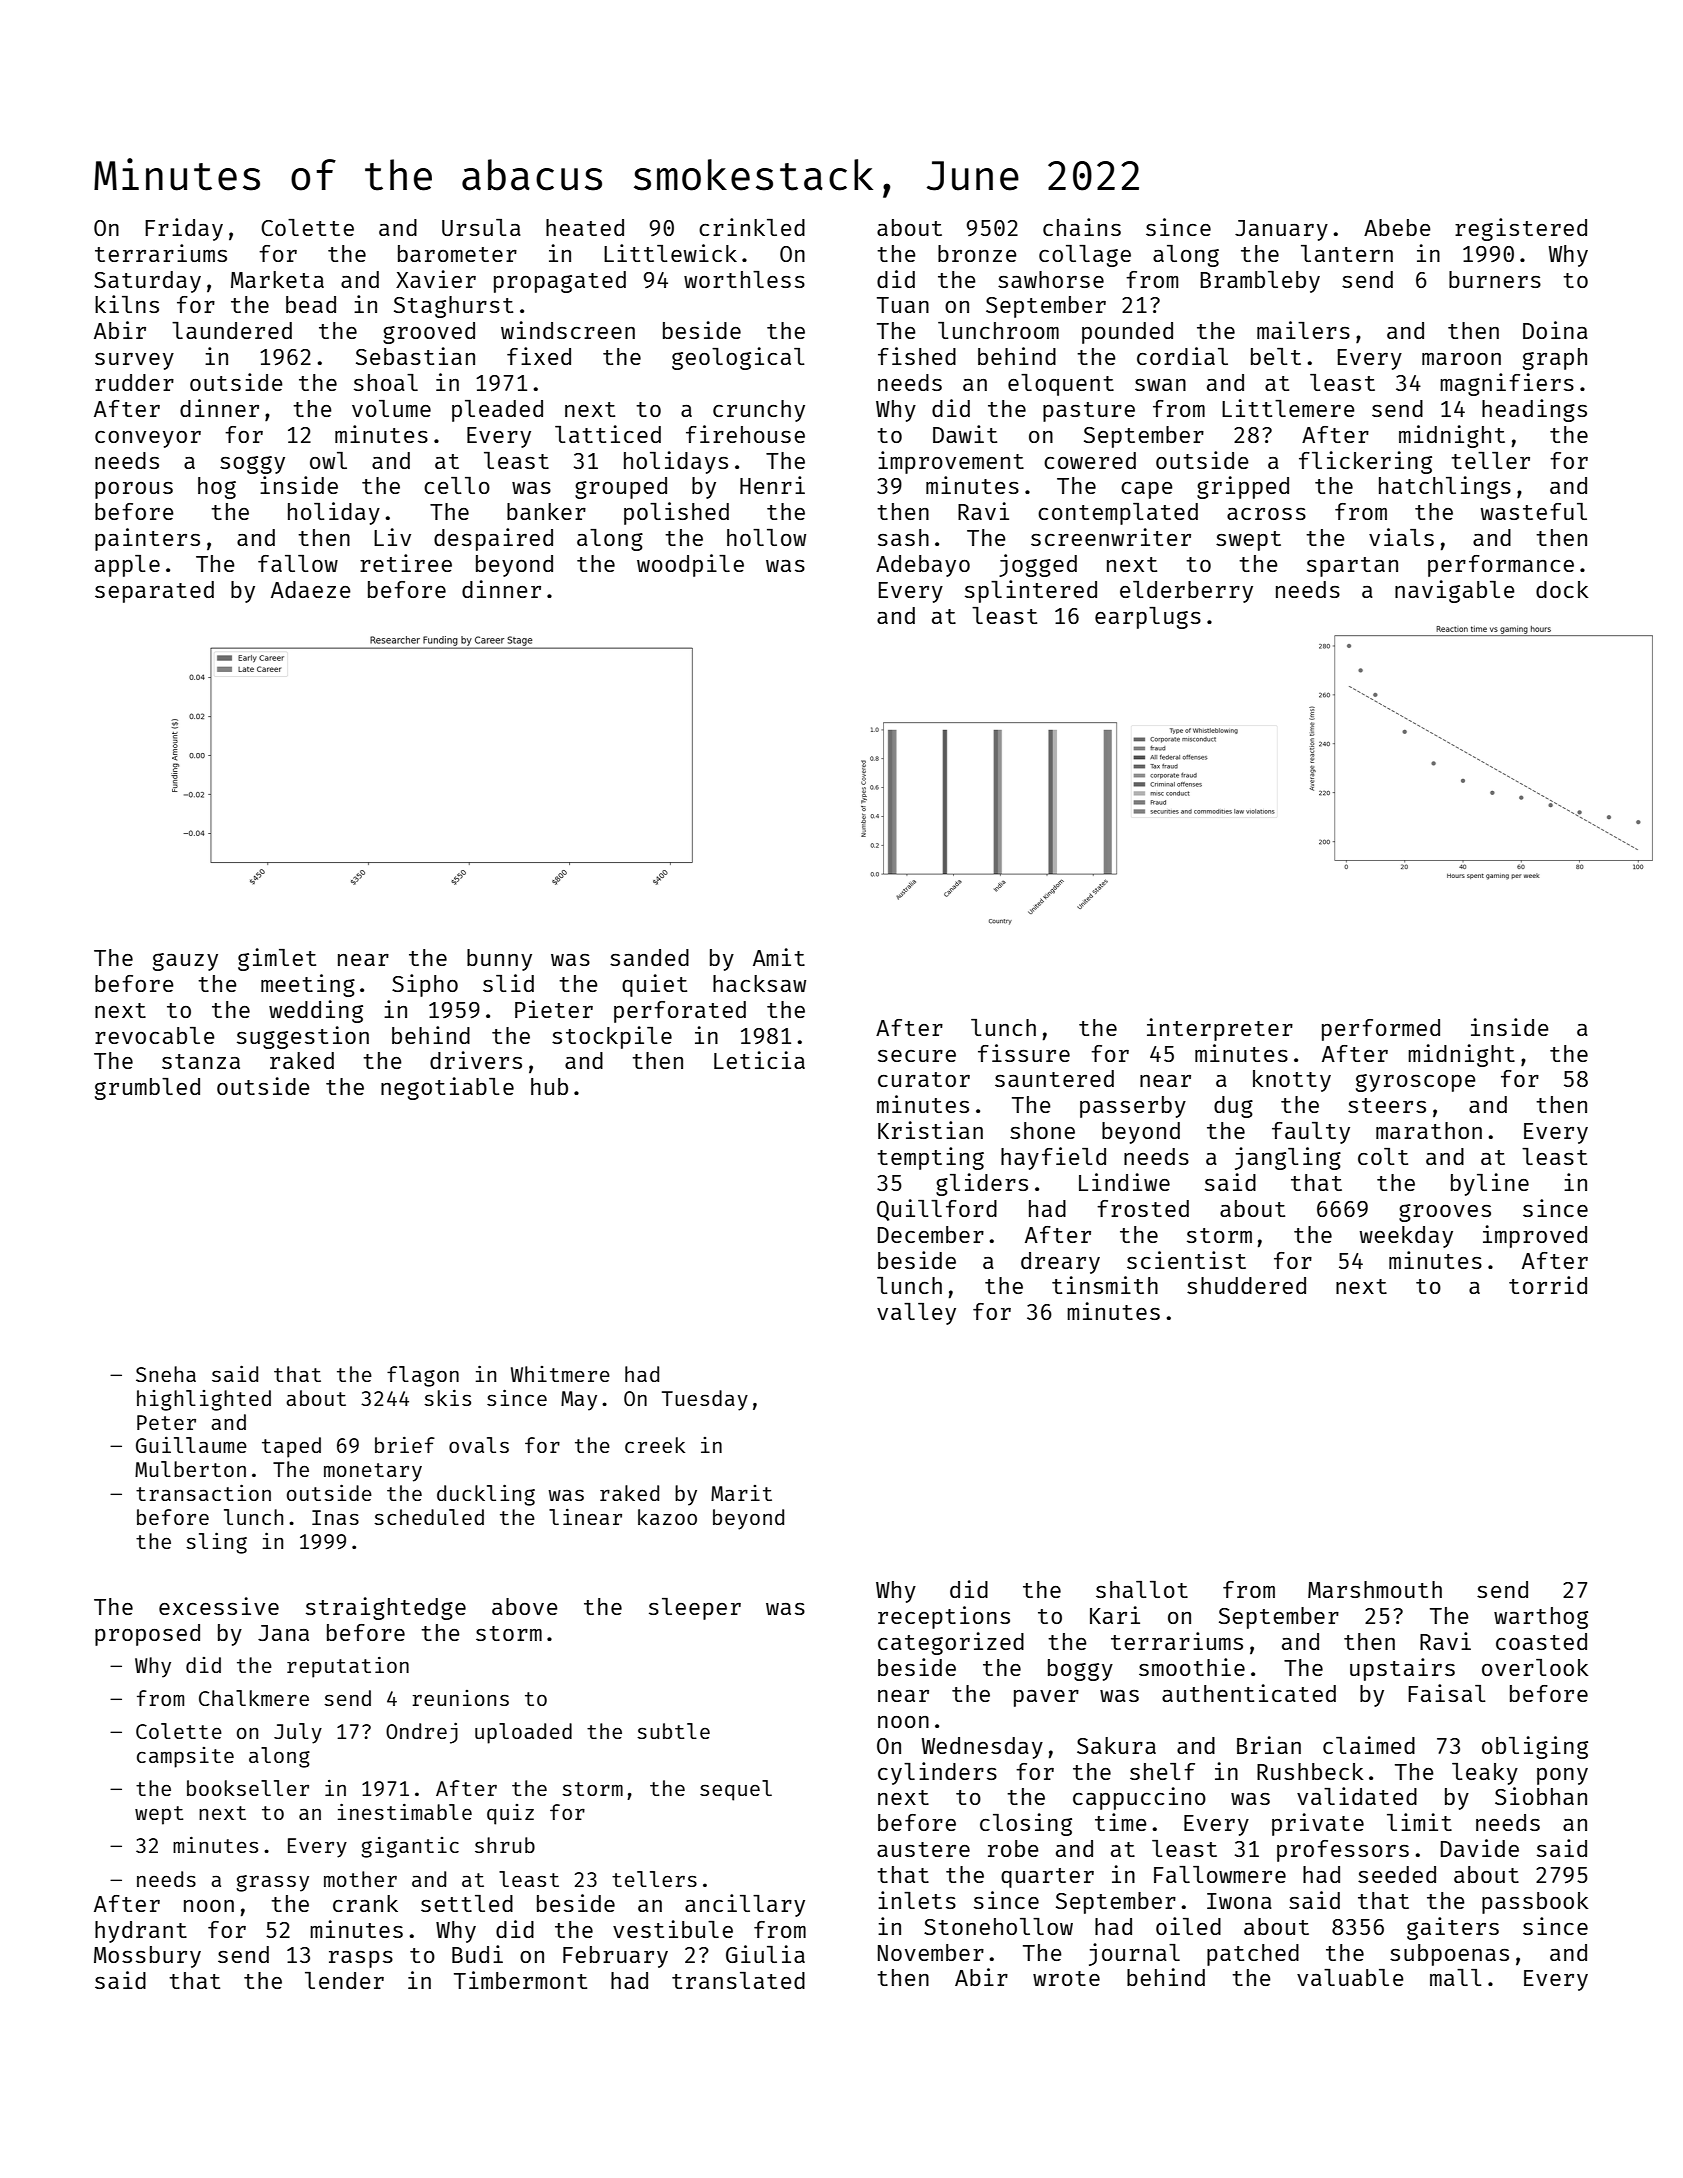  I want to click on gripped, so click(1243, 487).
